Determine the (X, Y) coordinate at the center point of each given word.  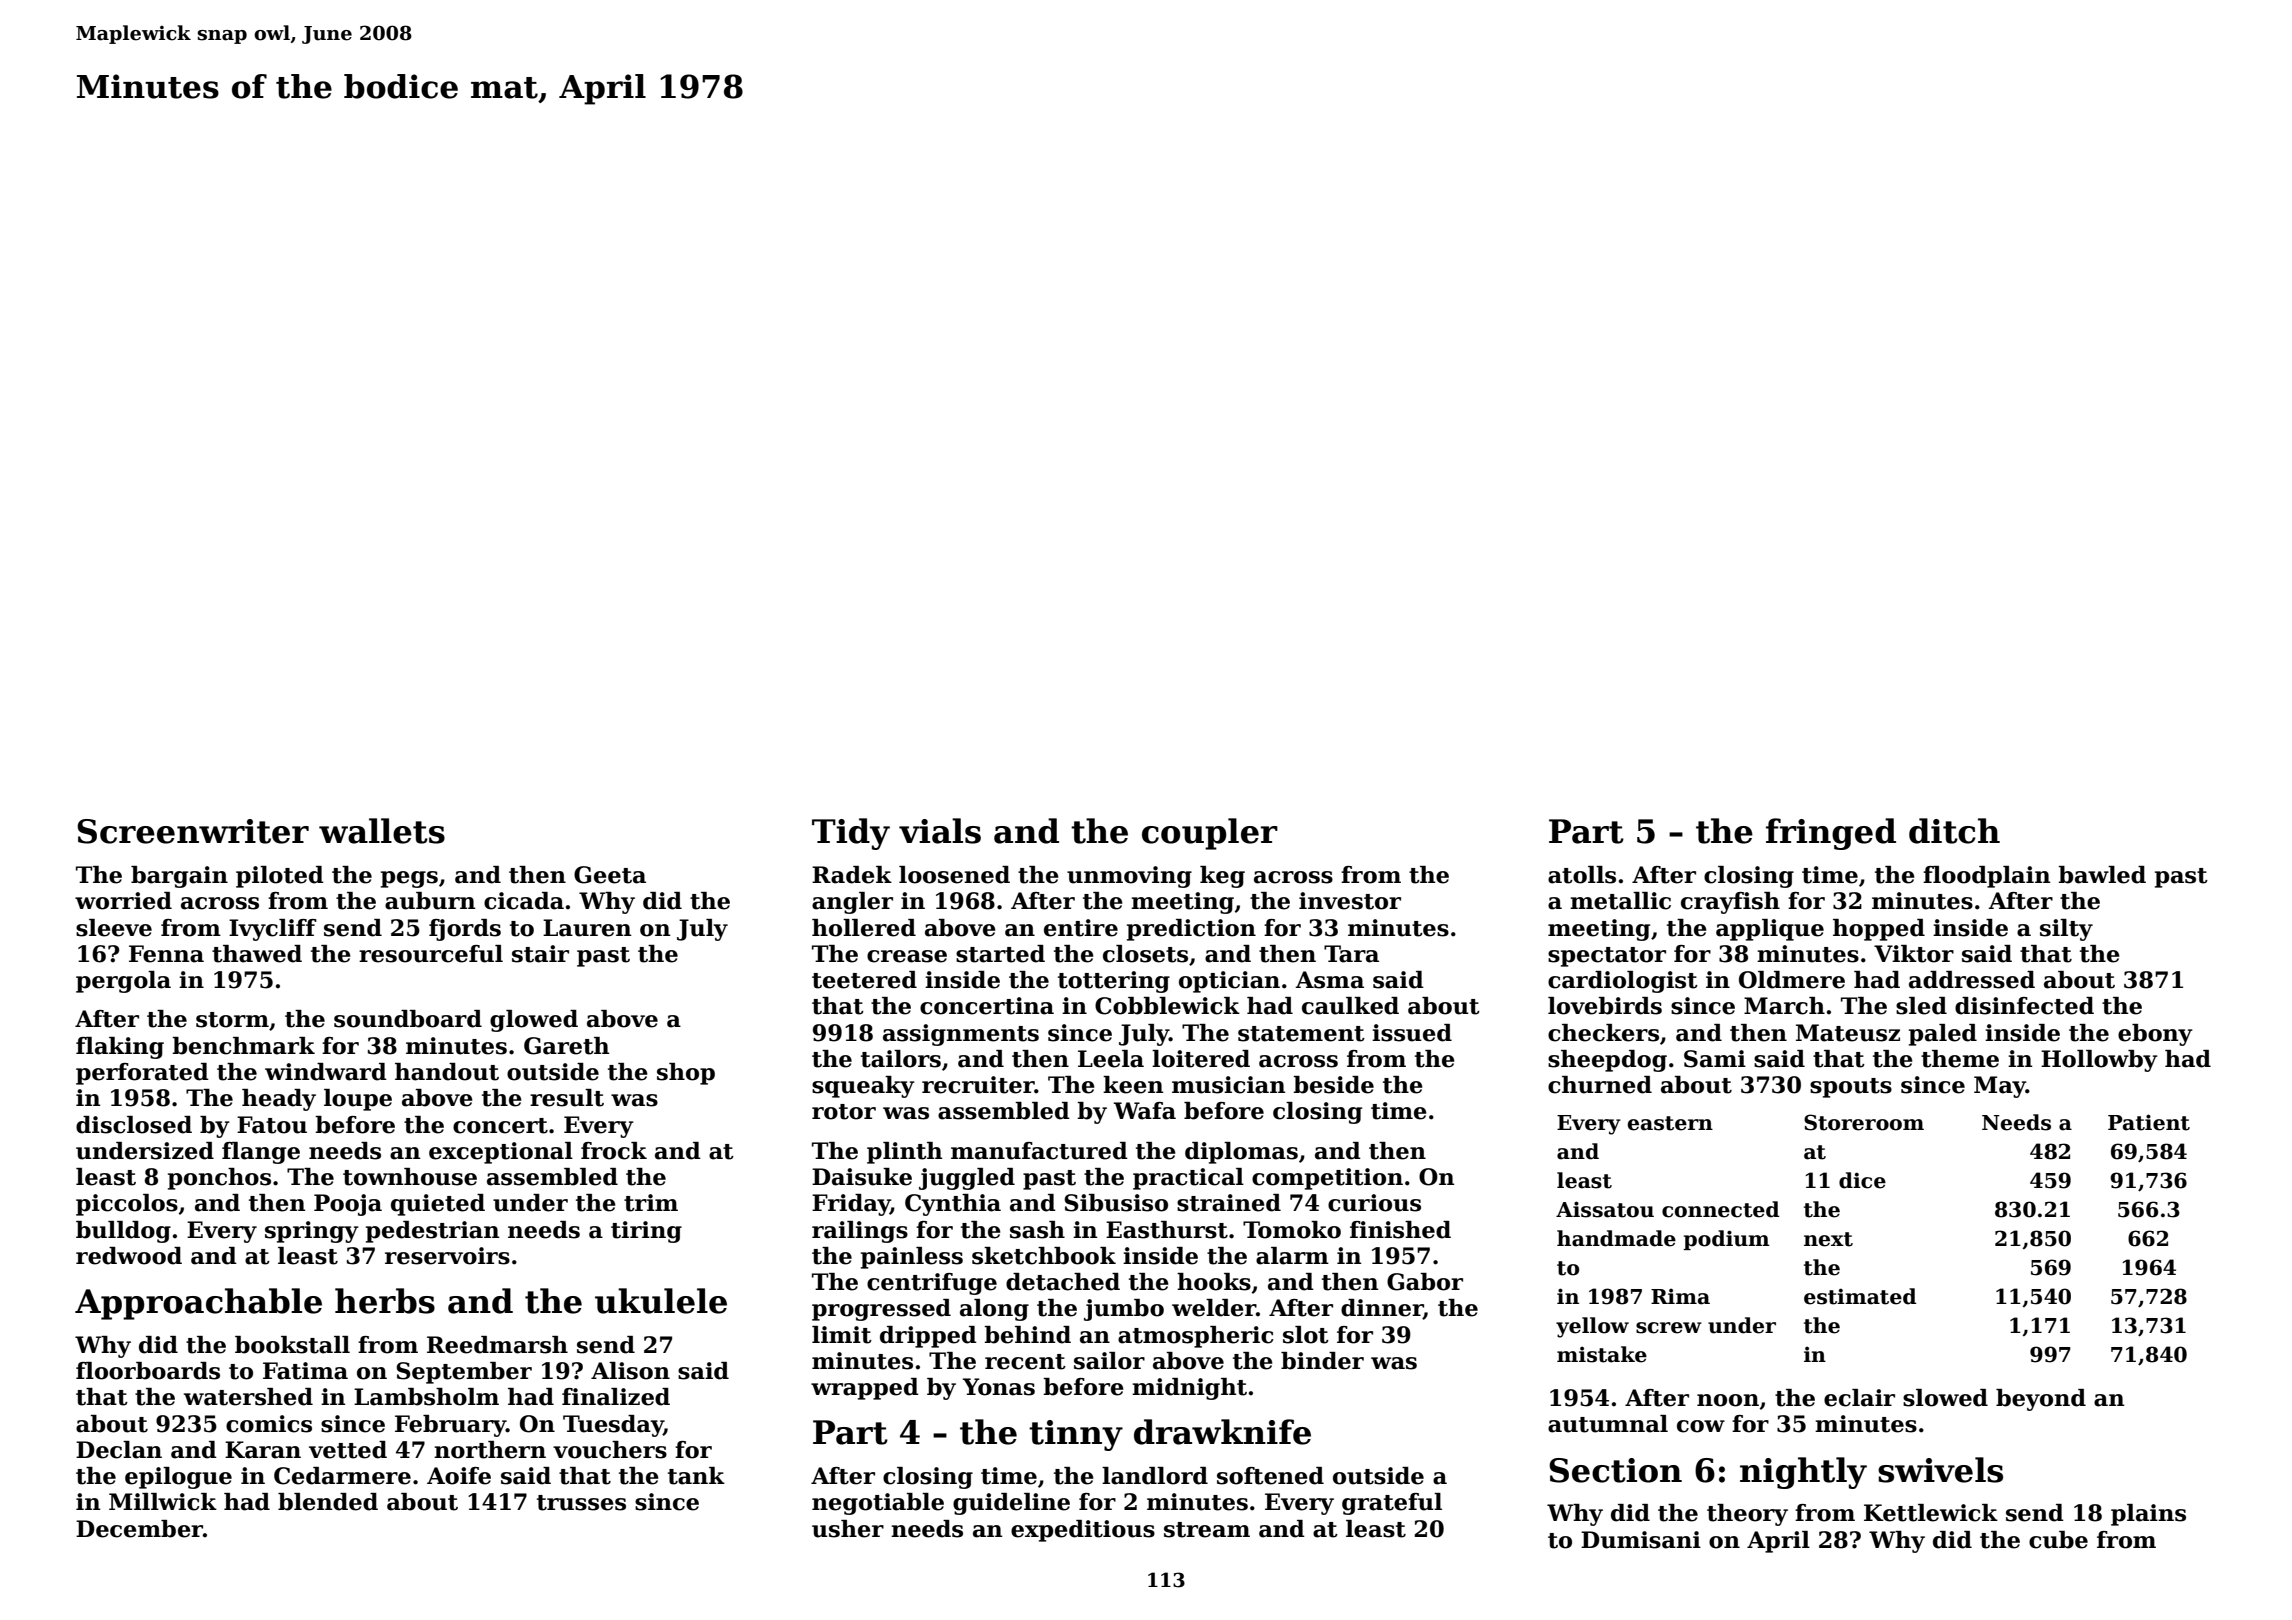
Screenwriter (193, 831)
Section (1615, 1470)
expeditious (1083, 1531)
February (450, 1426)
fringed (1831, 834)
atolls (1582, 875)
